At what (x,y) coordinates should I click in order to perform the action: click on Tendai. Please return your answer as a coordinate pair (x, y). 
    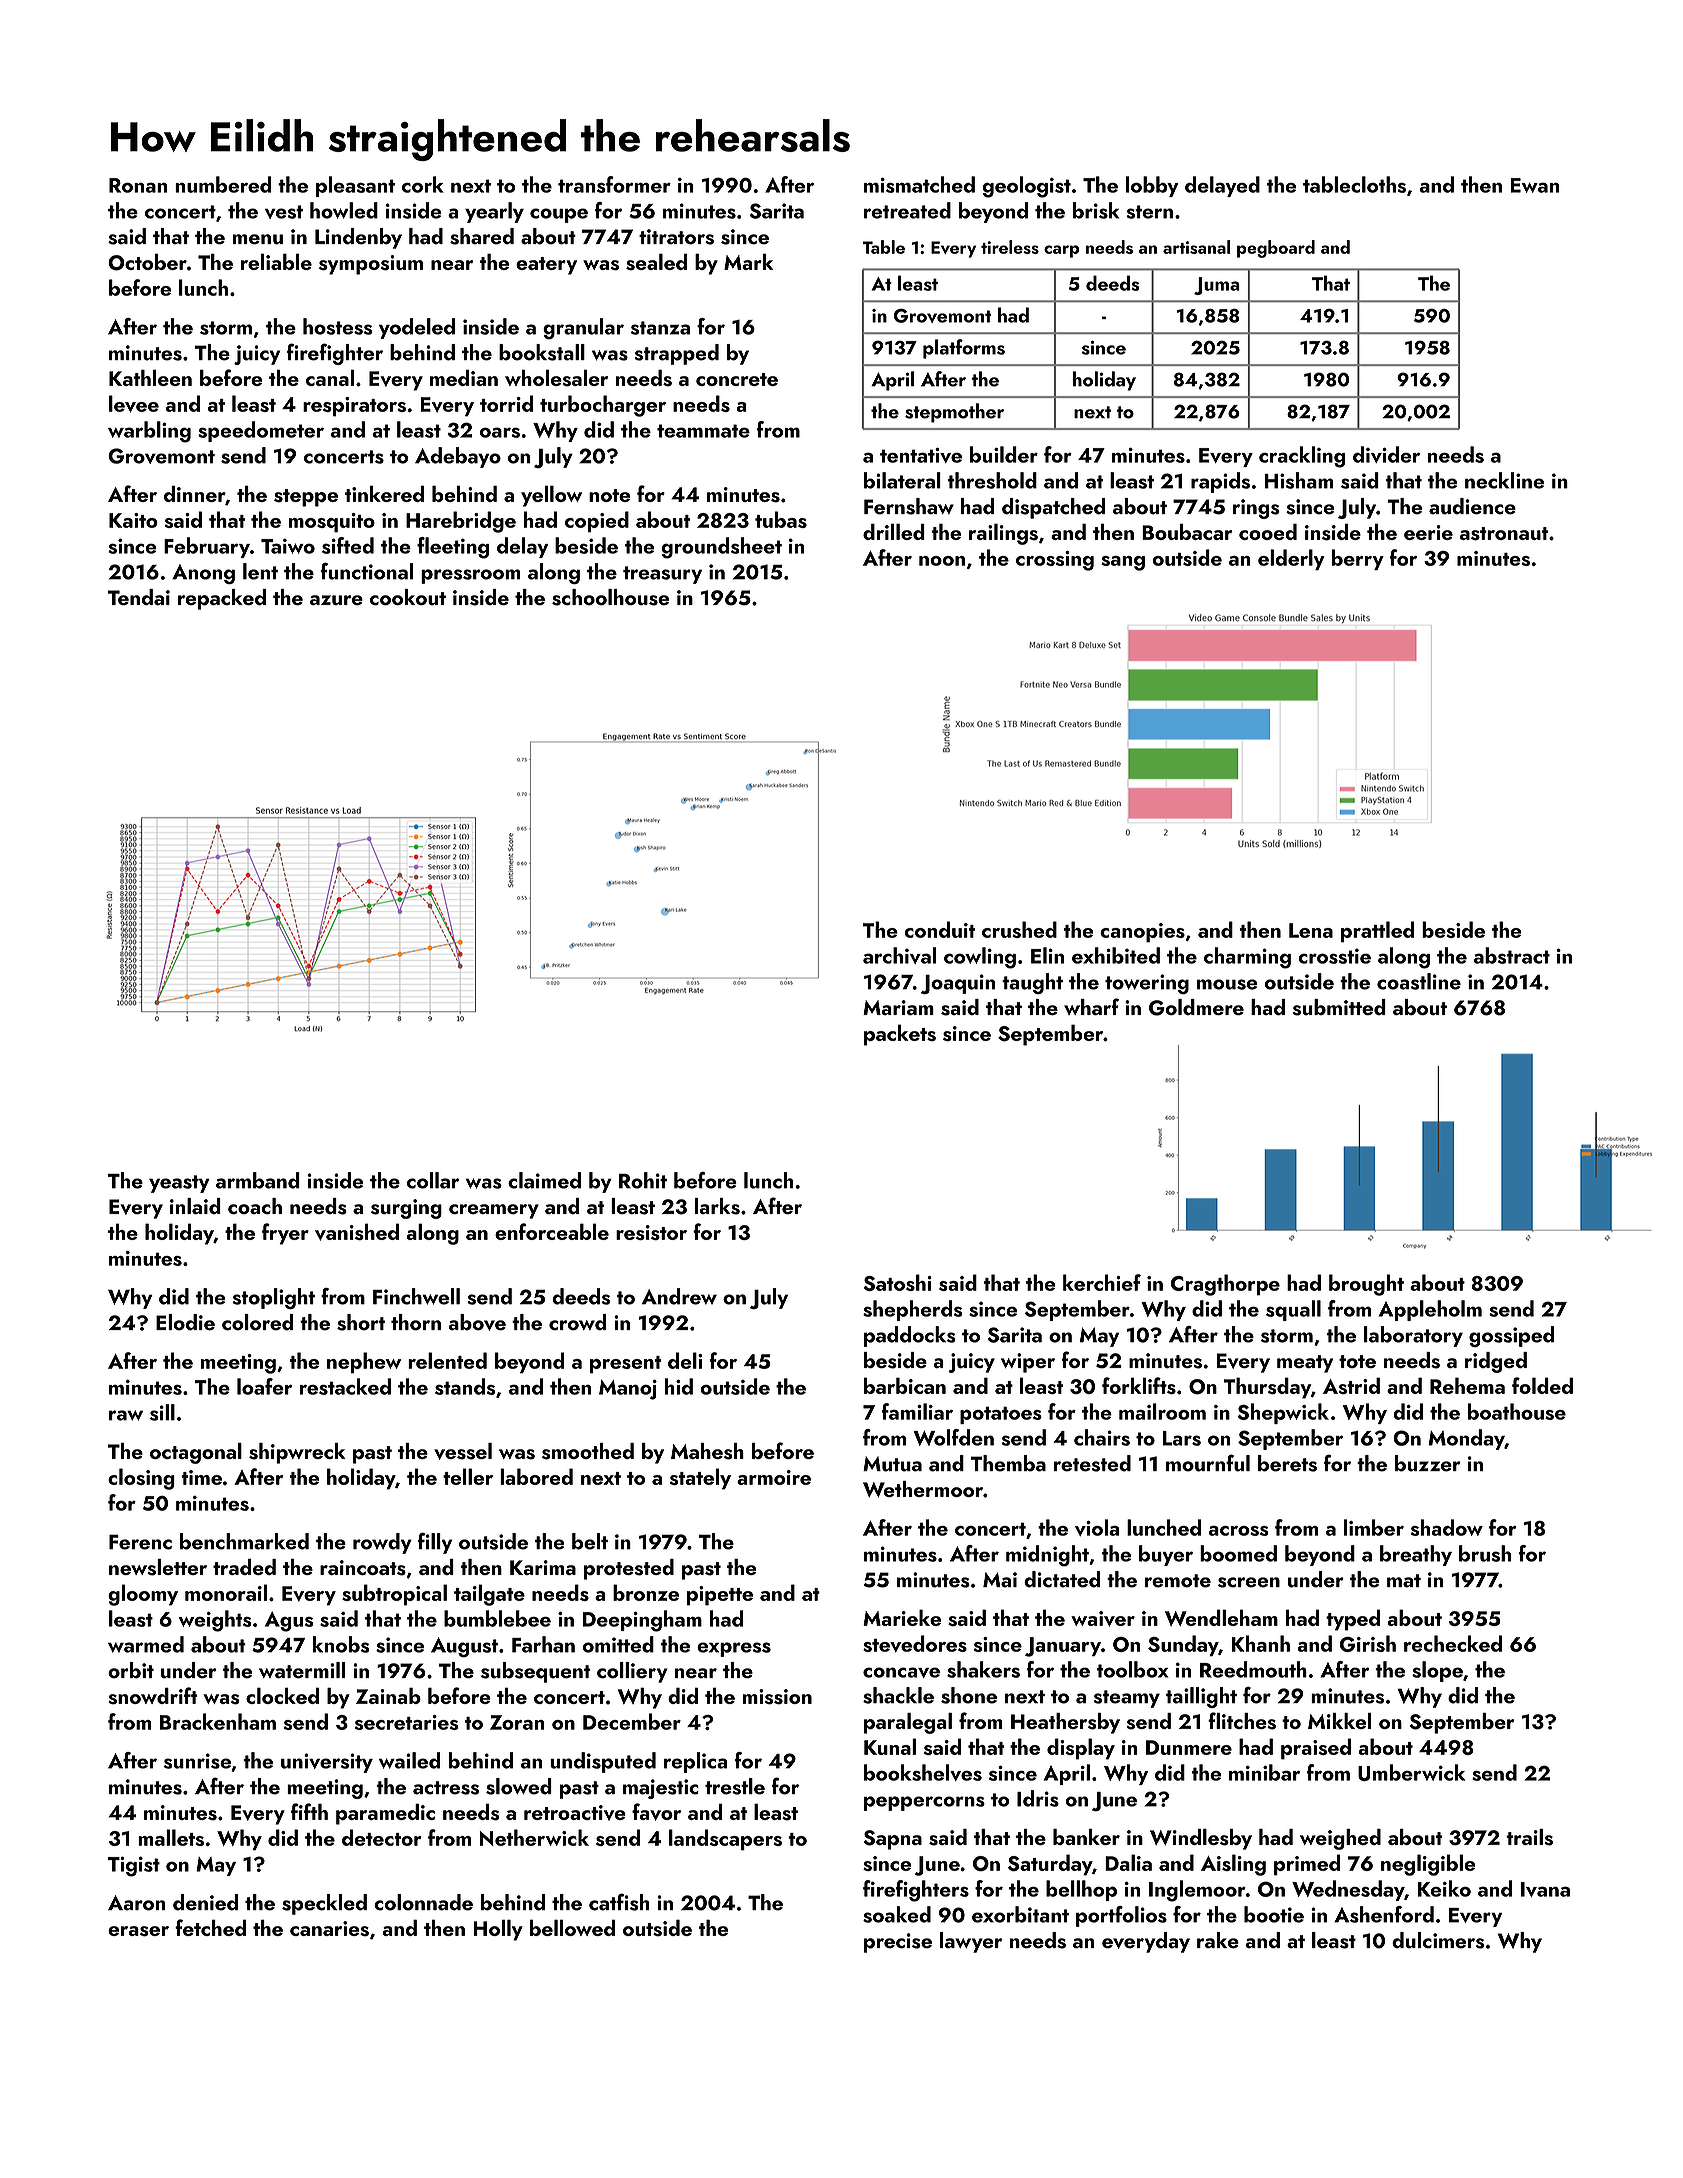
    Looking at the image, I should click on (139, 597).
